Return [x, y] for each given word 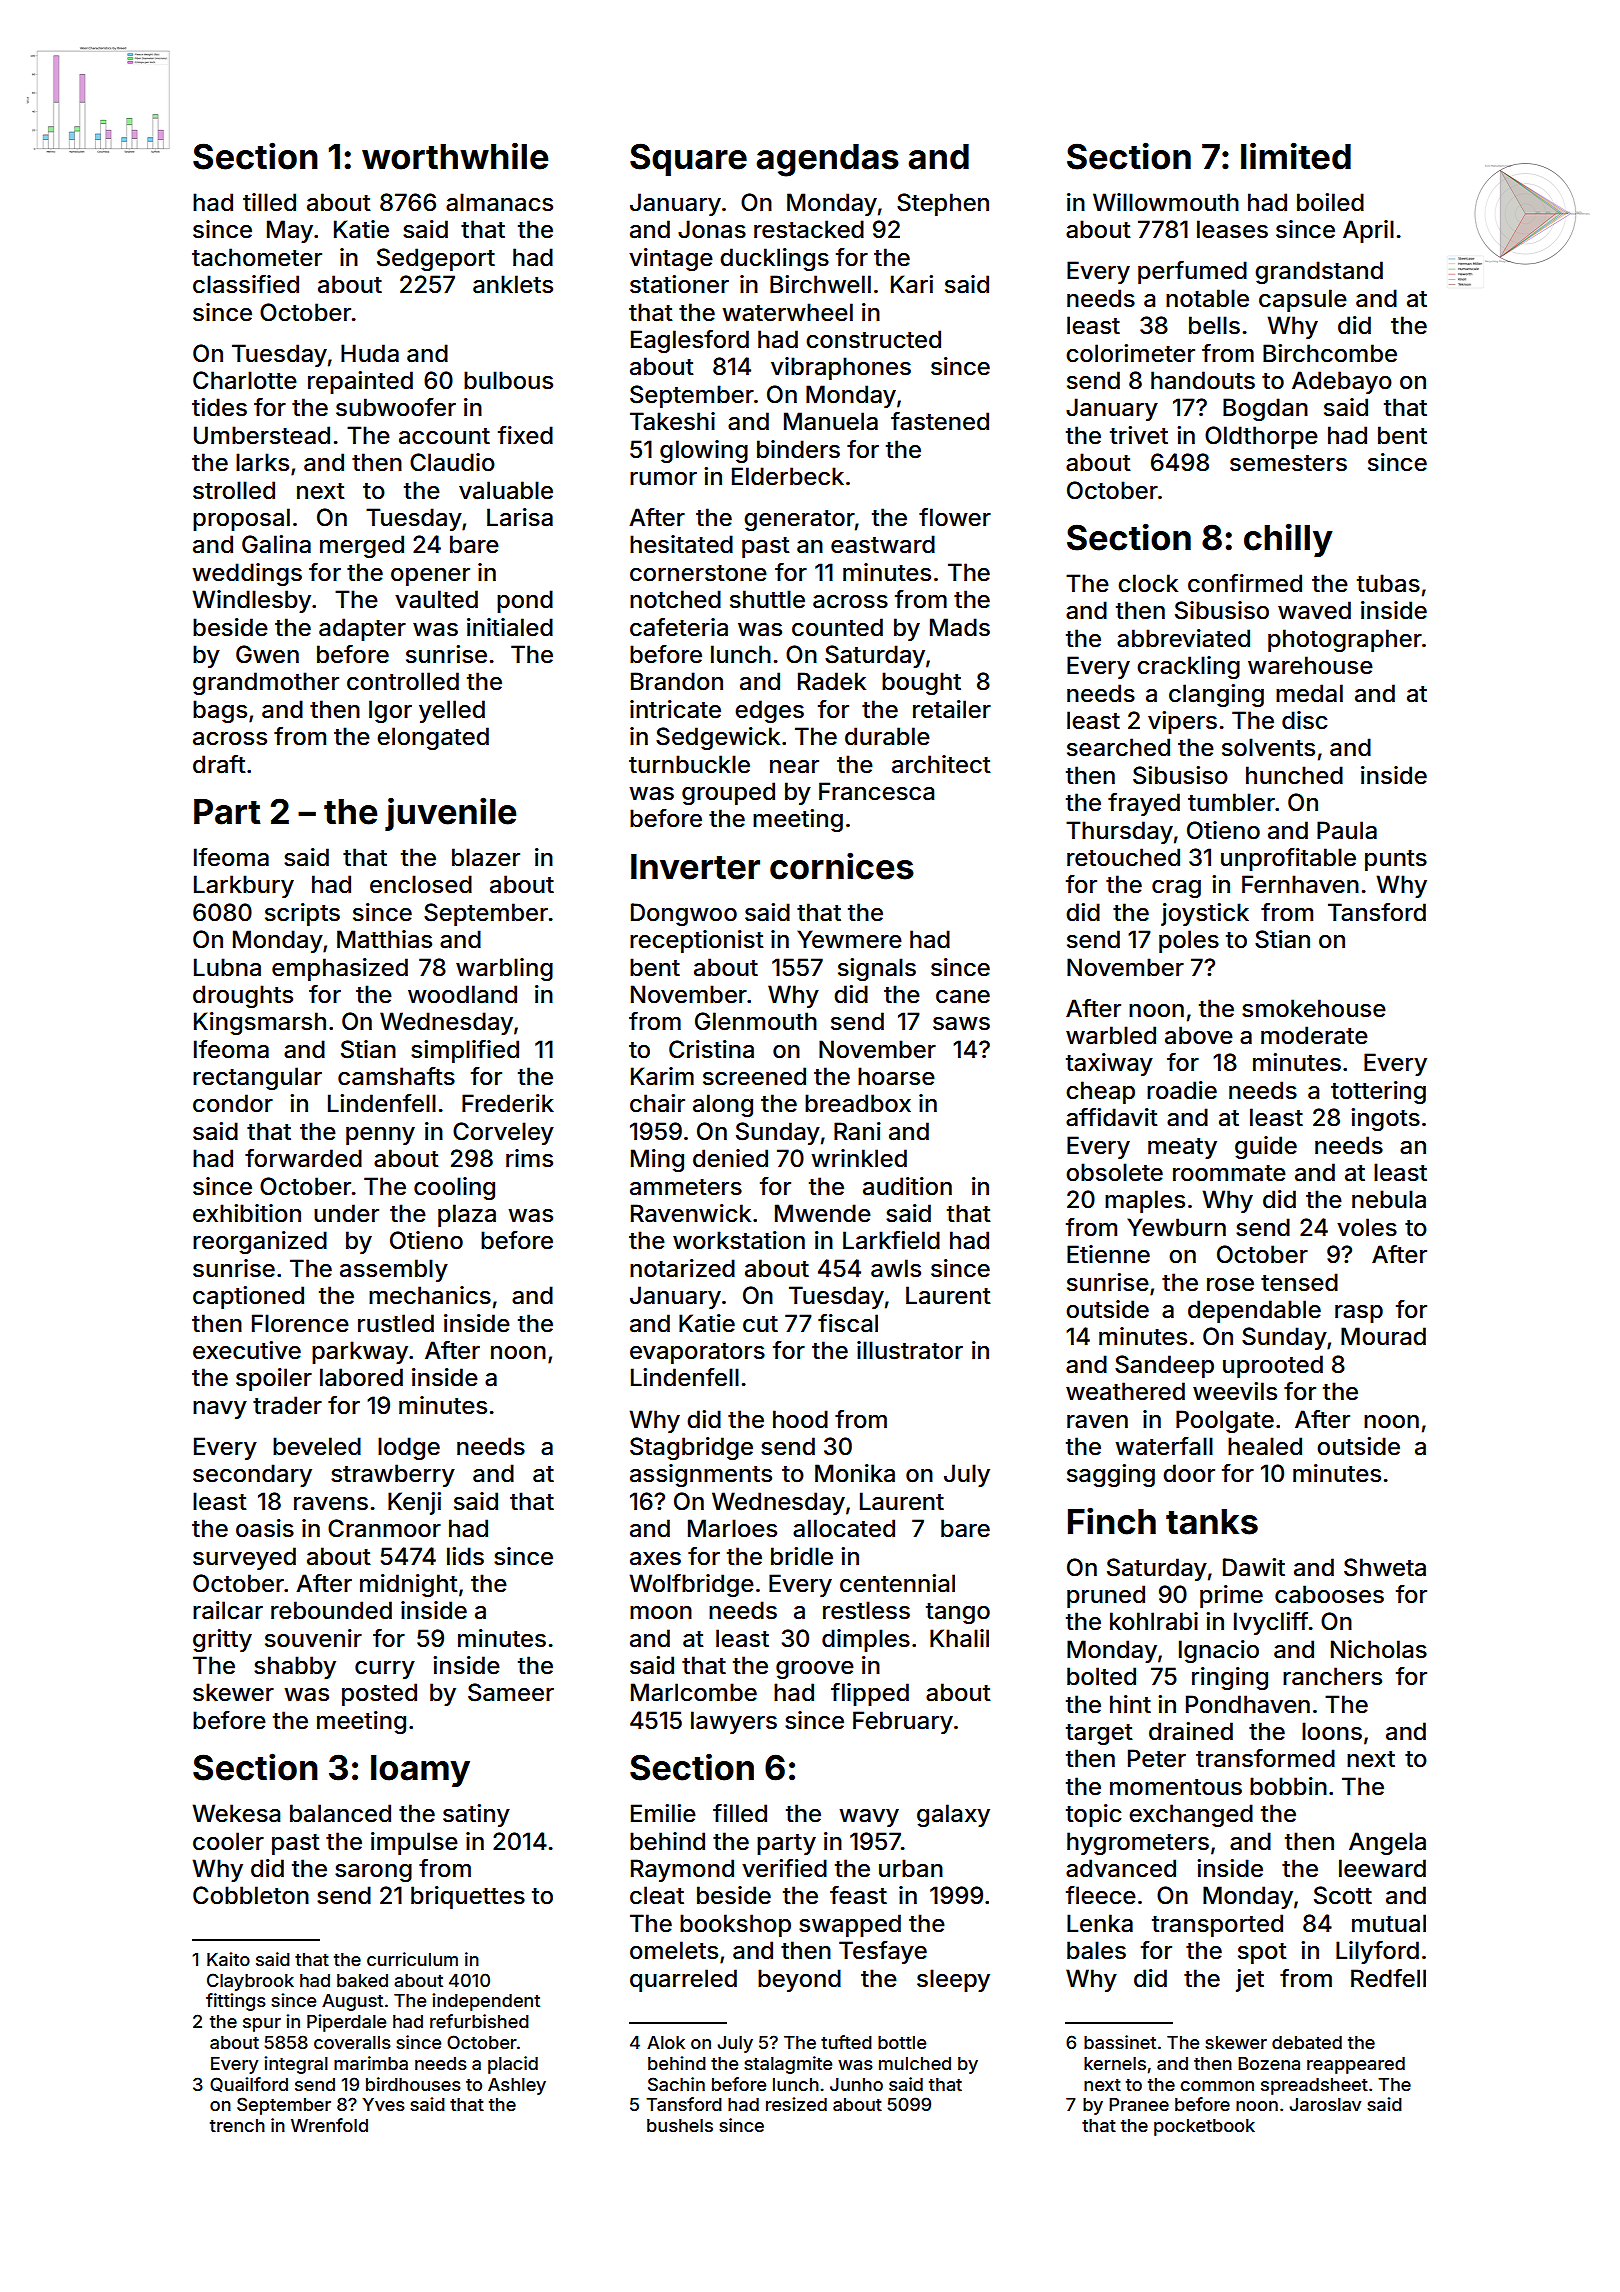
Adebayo [1342, 382]
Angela [1387, 1843]
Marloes [732, 1528]
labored [361, 1377]
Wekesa [236, 1813]
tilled [269, 202]
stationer [679, 284]
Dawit [1254, 1567]
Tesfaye [883, 1952]
